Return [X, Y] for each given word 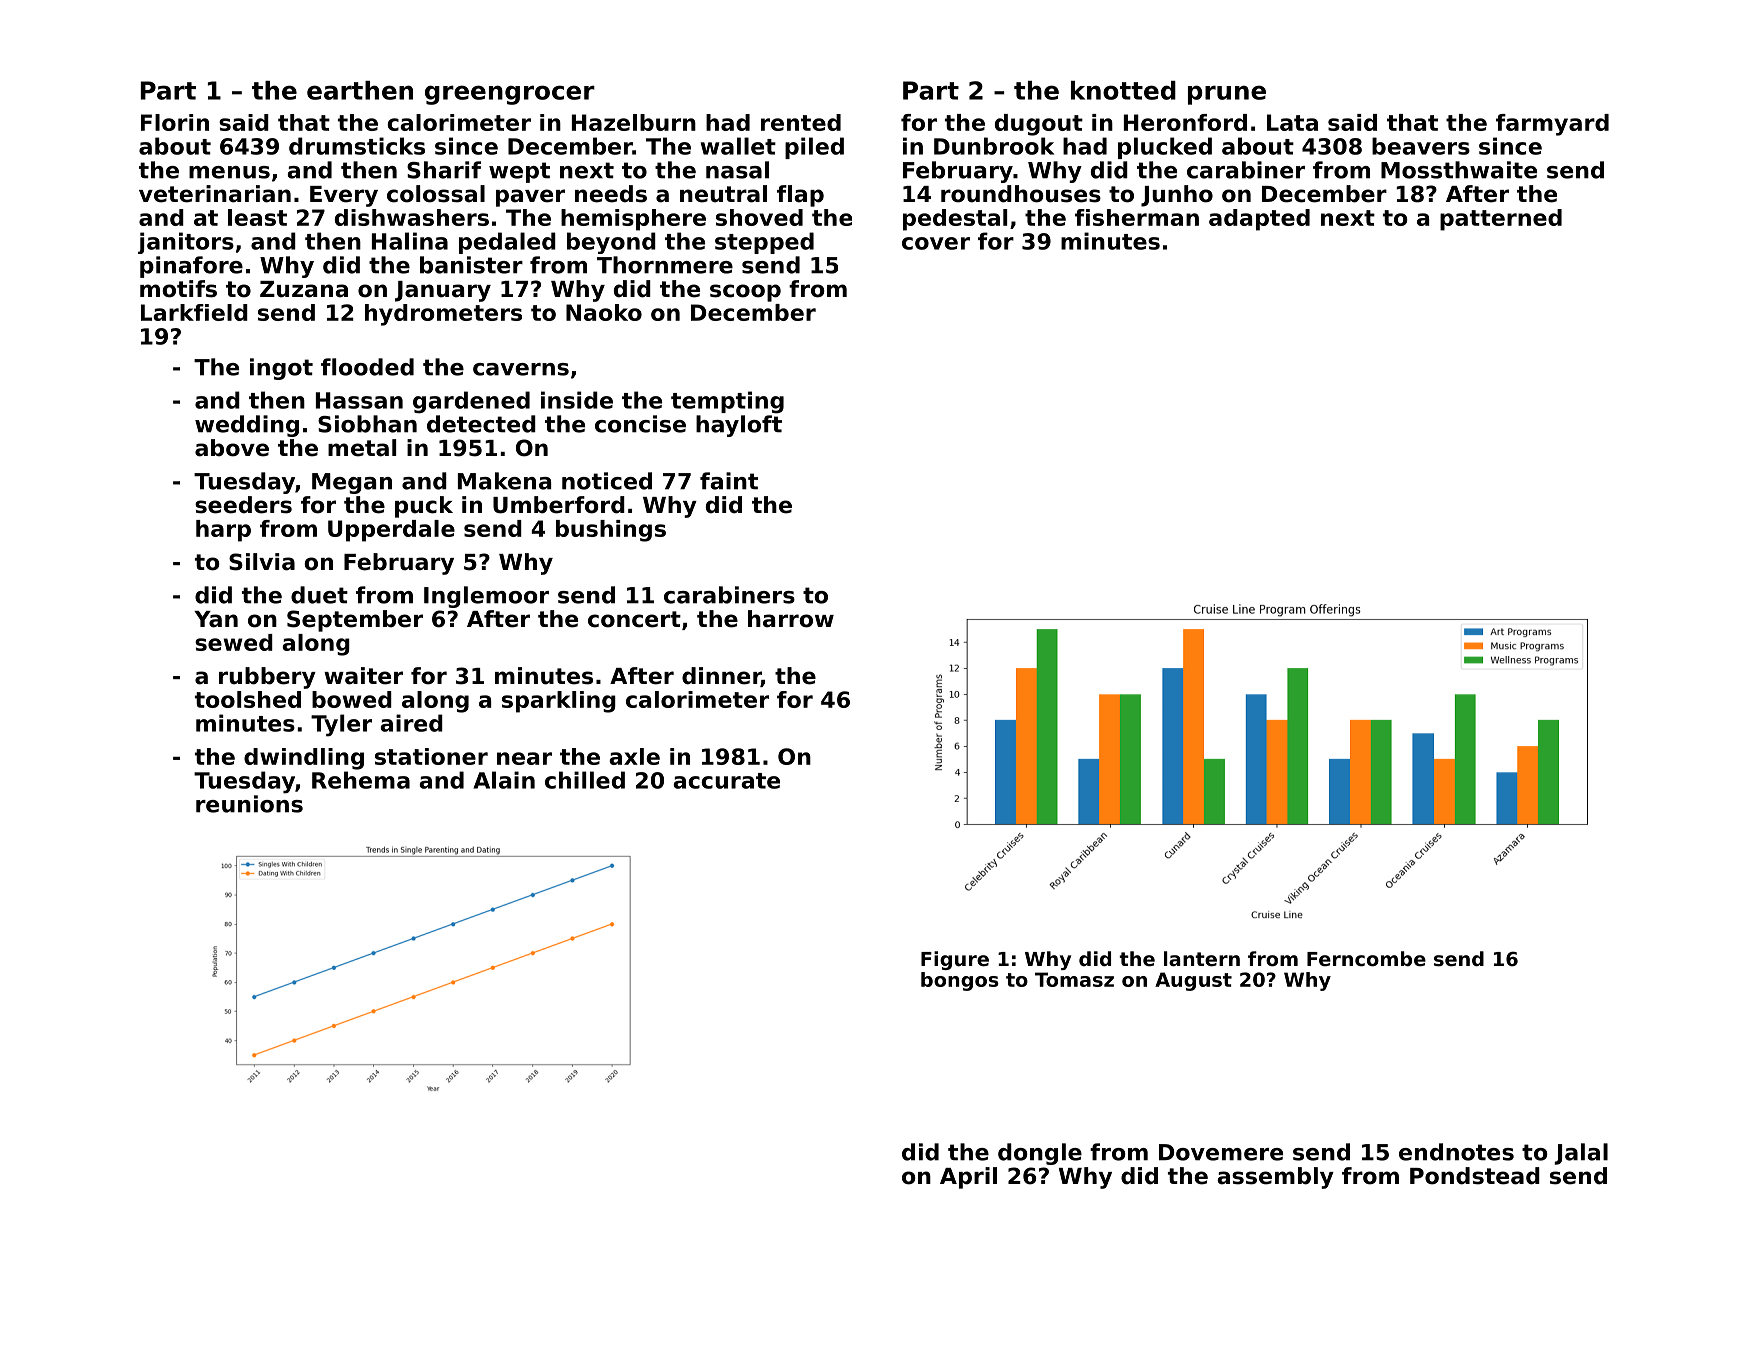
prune [1227, 95]
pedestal [955, 220]
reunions [249, 804]
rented [801, 122]
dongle [1040, 1154]
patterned [1501, 220]
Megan [352, 483]
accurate [726, 781]
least [257, 217]
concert [634, 619]
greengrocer [510, 95]
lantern [1202, 959]
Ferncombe [1366, 959]
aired [411, 723]
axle [634, 756]
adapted [1259, 220]
